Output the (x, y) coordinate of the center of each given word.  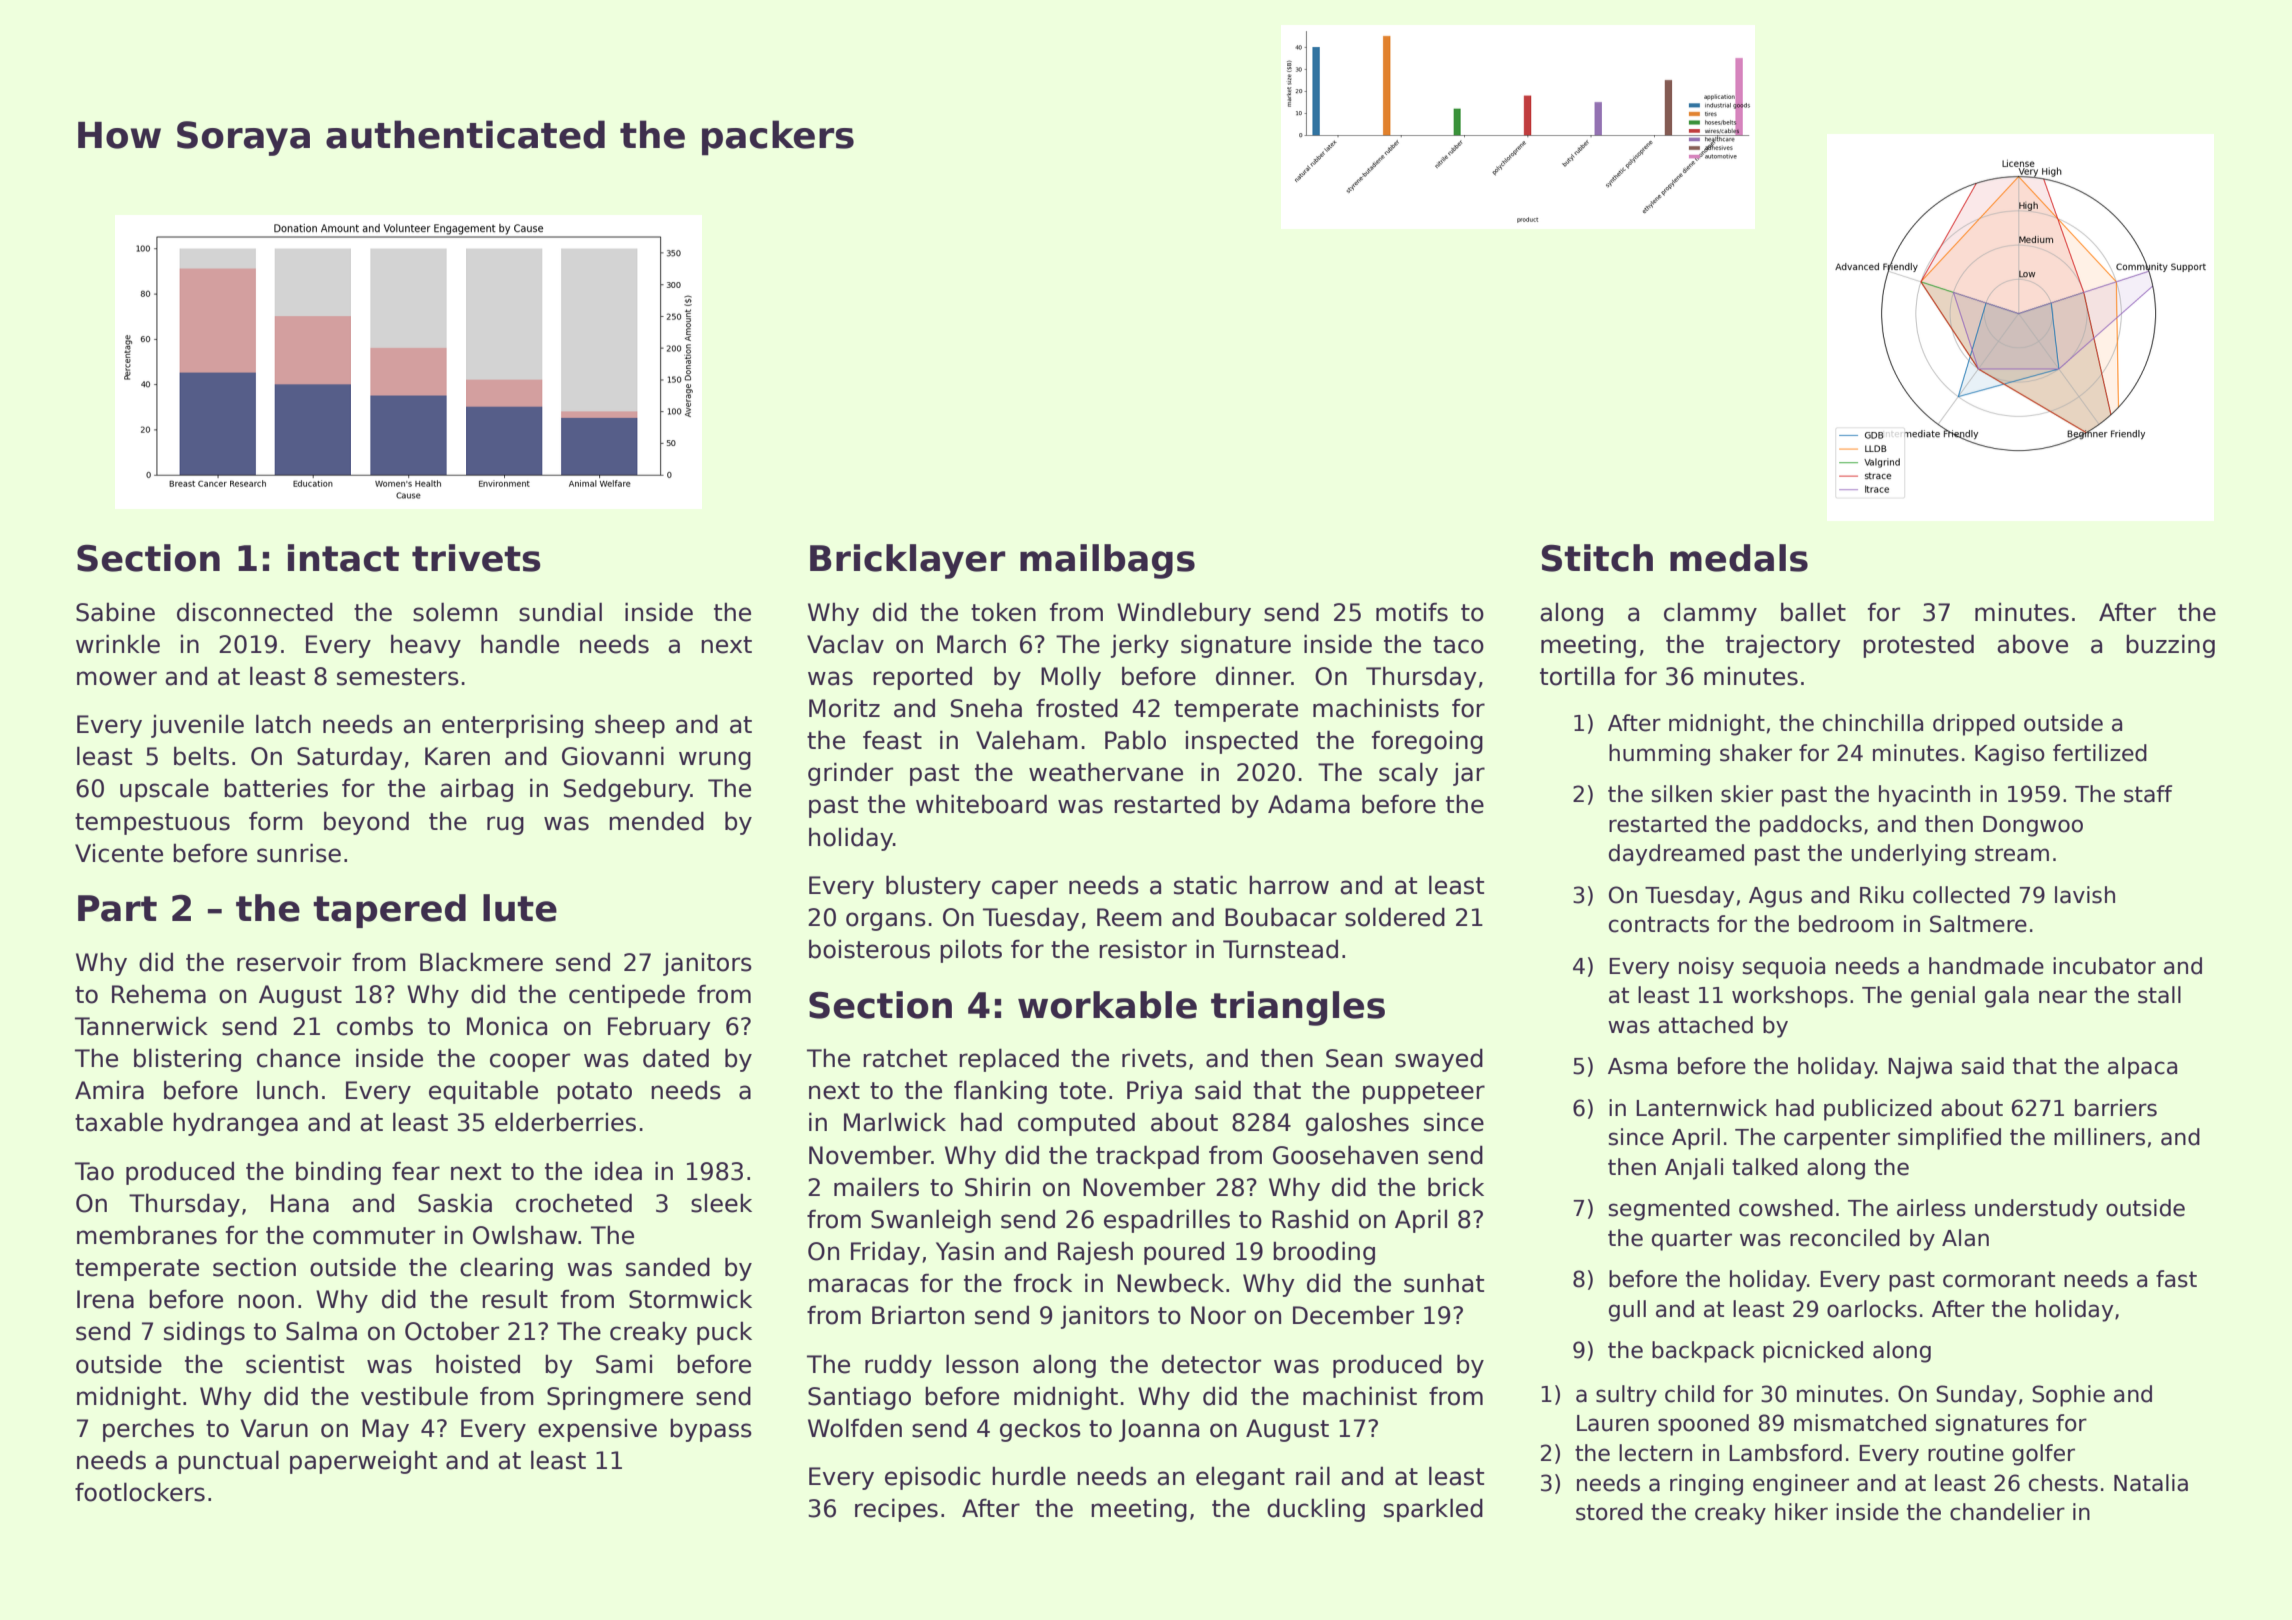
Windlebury (1184, 614)
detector (1211, 1364)
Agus (1775, 897)
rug (505, 825)
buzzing (2170, 646)
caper (1025, 889)
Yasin (965, 1251)
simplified (1949, 1139)
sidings (204, 1333)
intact (343, 558)
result (515, 1299)
